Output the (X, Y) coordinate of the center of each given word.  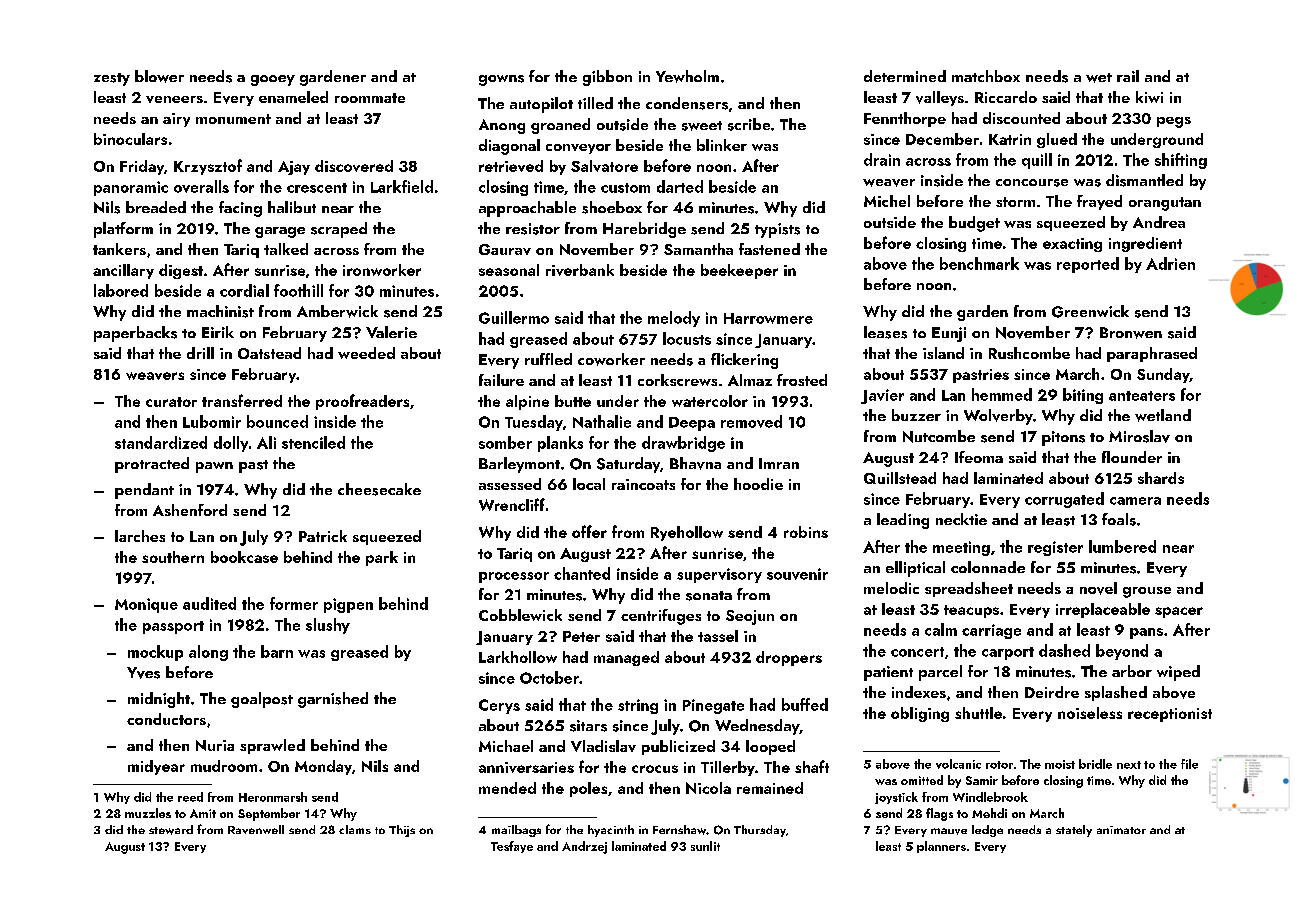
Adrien (1170, 263)
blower (159, 76)
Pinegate (713, 706)
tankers (119, 249)
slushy (328, 626)
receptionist (1170, 715)
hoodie (758, 484)
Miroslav (1139, 436)
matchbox (986, 76)
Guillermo (514, 317)
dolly (231, 444)
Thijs (402, 831)
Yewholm (687, 76)
